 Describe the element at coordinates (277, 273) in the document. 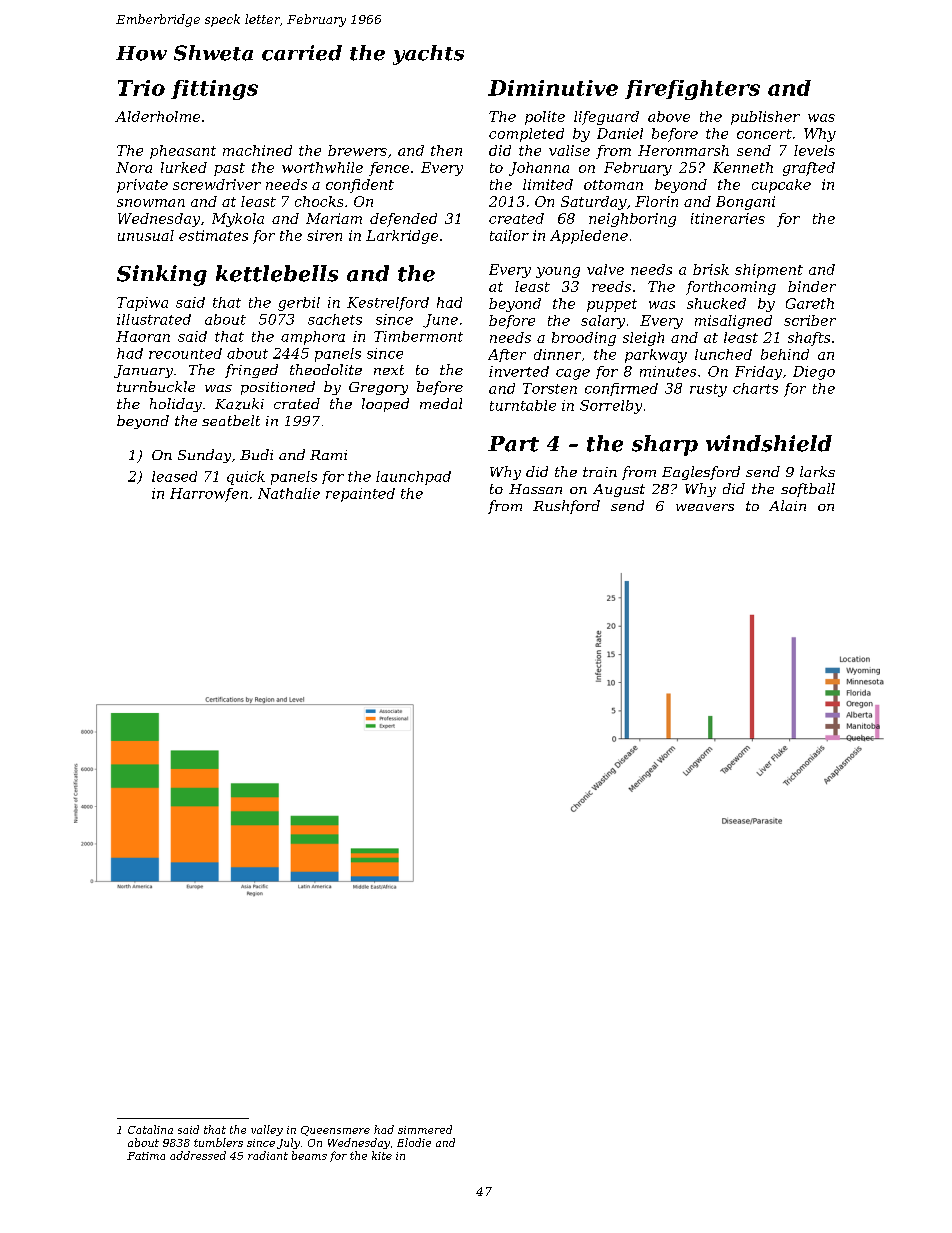

I see `kettlebells` at that location.
